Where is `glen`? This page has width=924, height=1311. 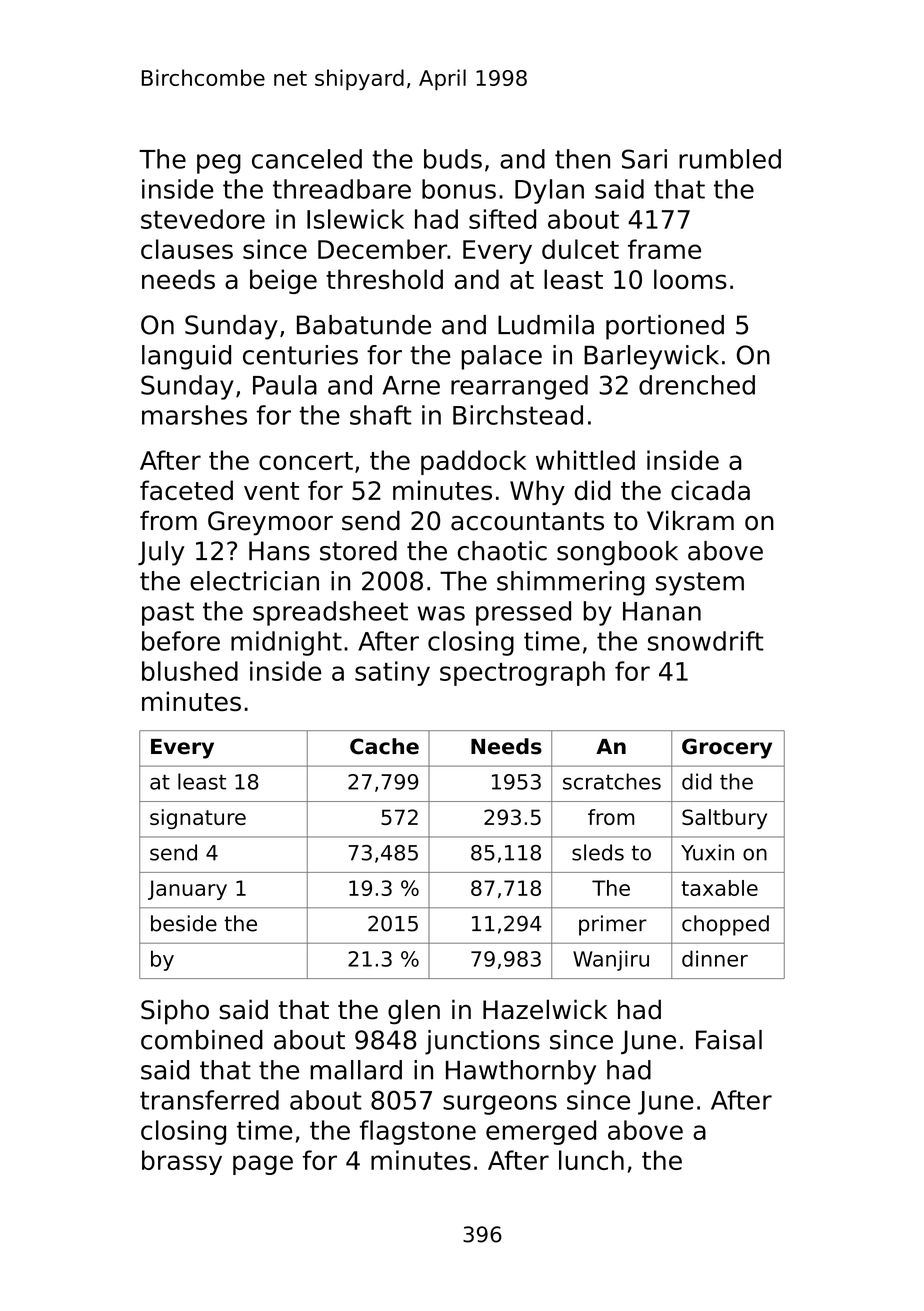
glen is located at coordinates (414, 1012).
